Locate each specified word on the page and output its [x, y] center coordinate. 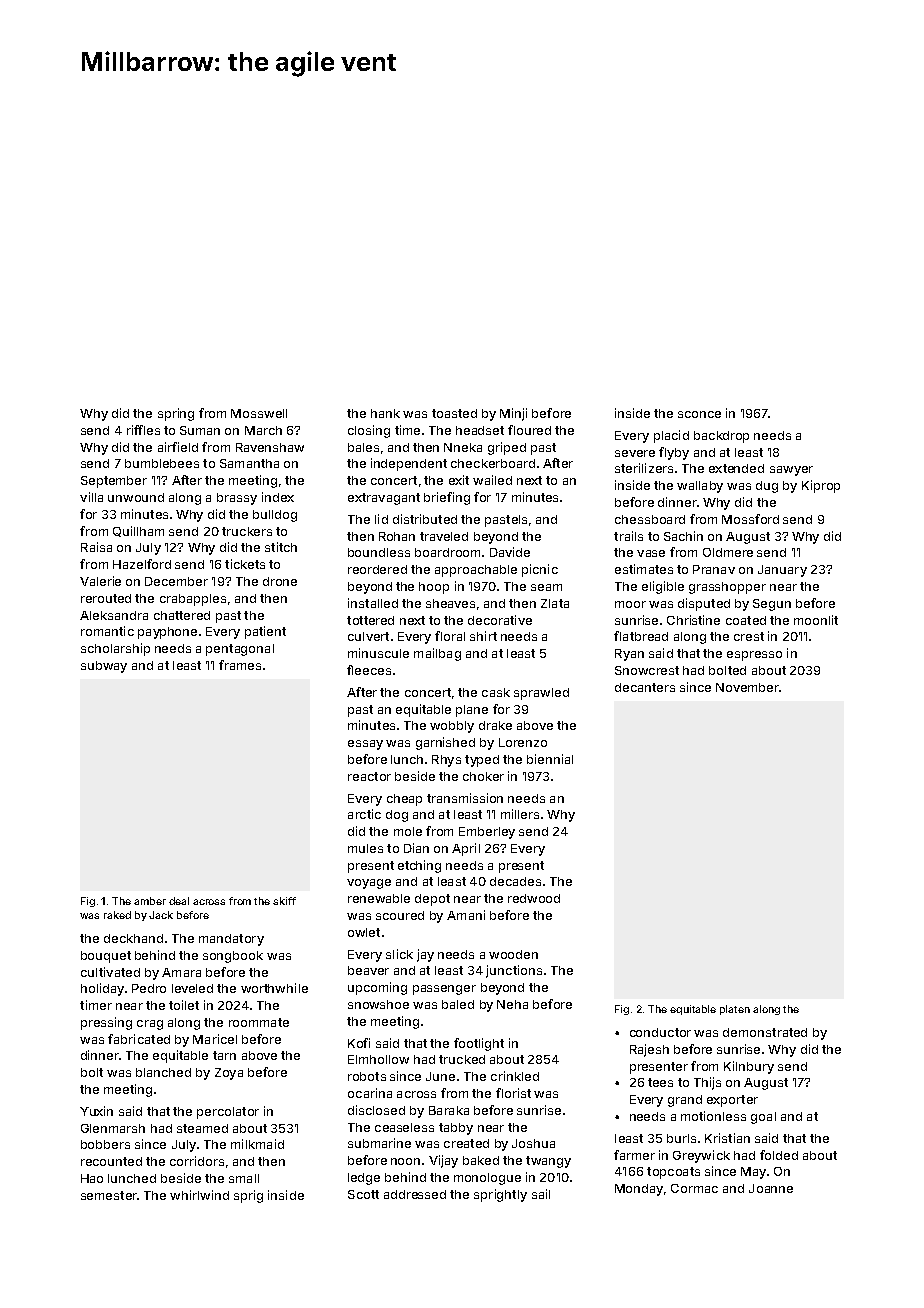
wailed [492, 480]
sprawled [541, 694]
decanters [645, 687]
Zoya [229, 1074]
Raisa [96, 547]
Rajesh [649, 1050]
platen [735, 1010]
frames [240, 665]
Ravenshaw [270, 447]
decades [515, 881]
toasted [454, 413]
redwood [534, 898]
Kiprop [821, 486]
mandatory [231, 940]
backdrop [721, 437]
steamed [202, 1128]
